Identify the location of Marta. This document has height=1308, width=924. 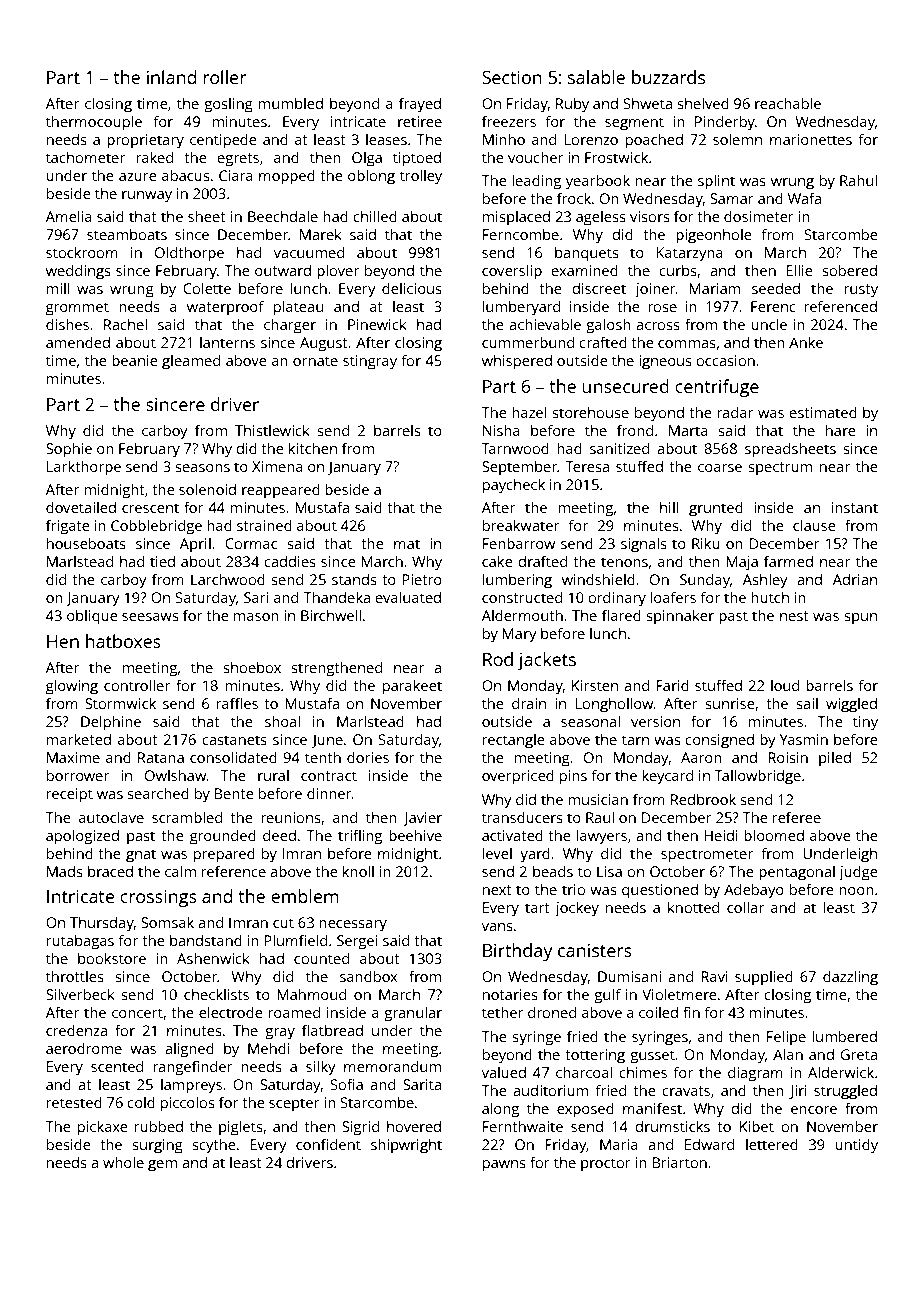
(688, 430).
